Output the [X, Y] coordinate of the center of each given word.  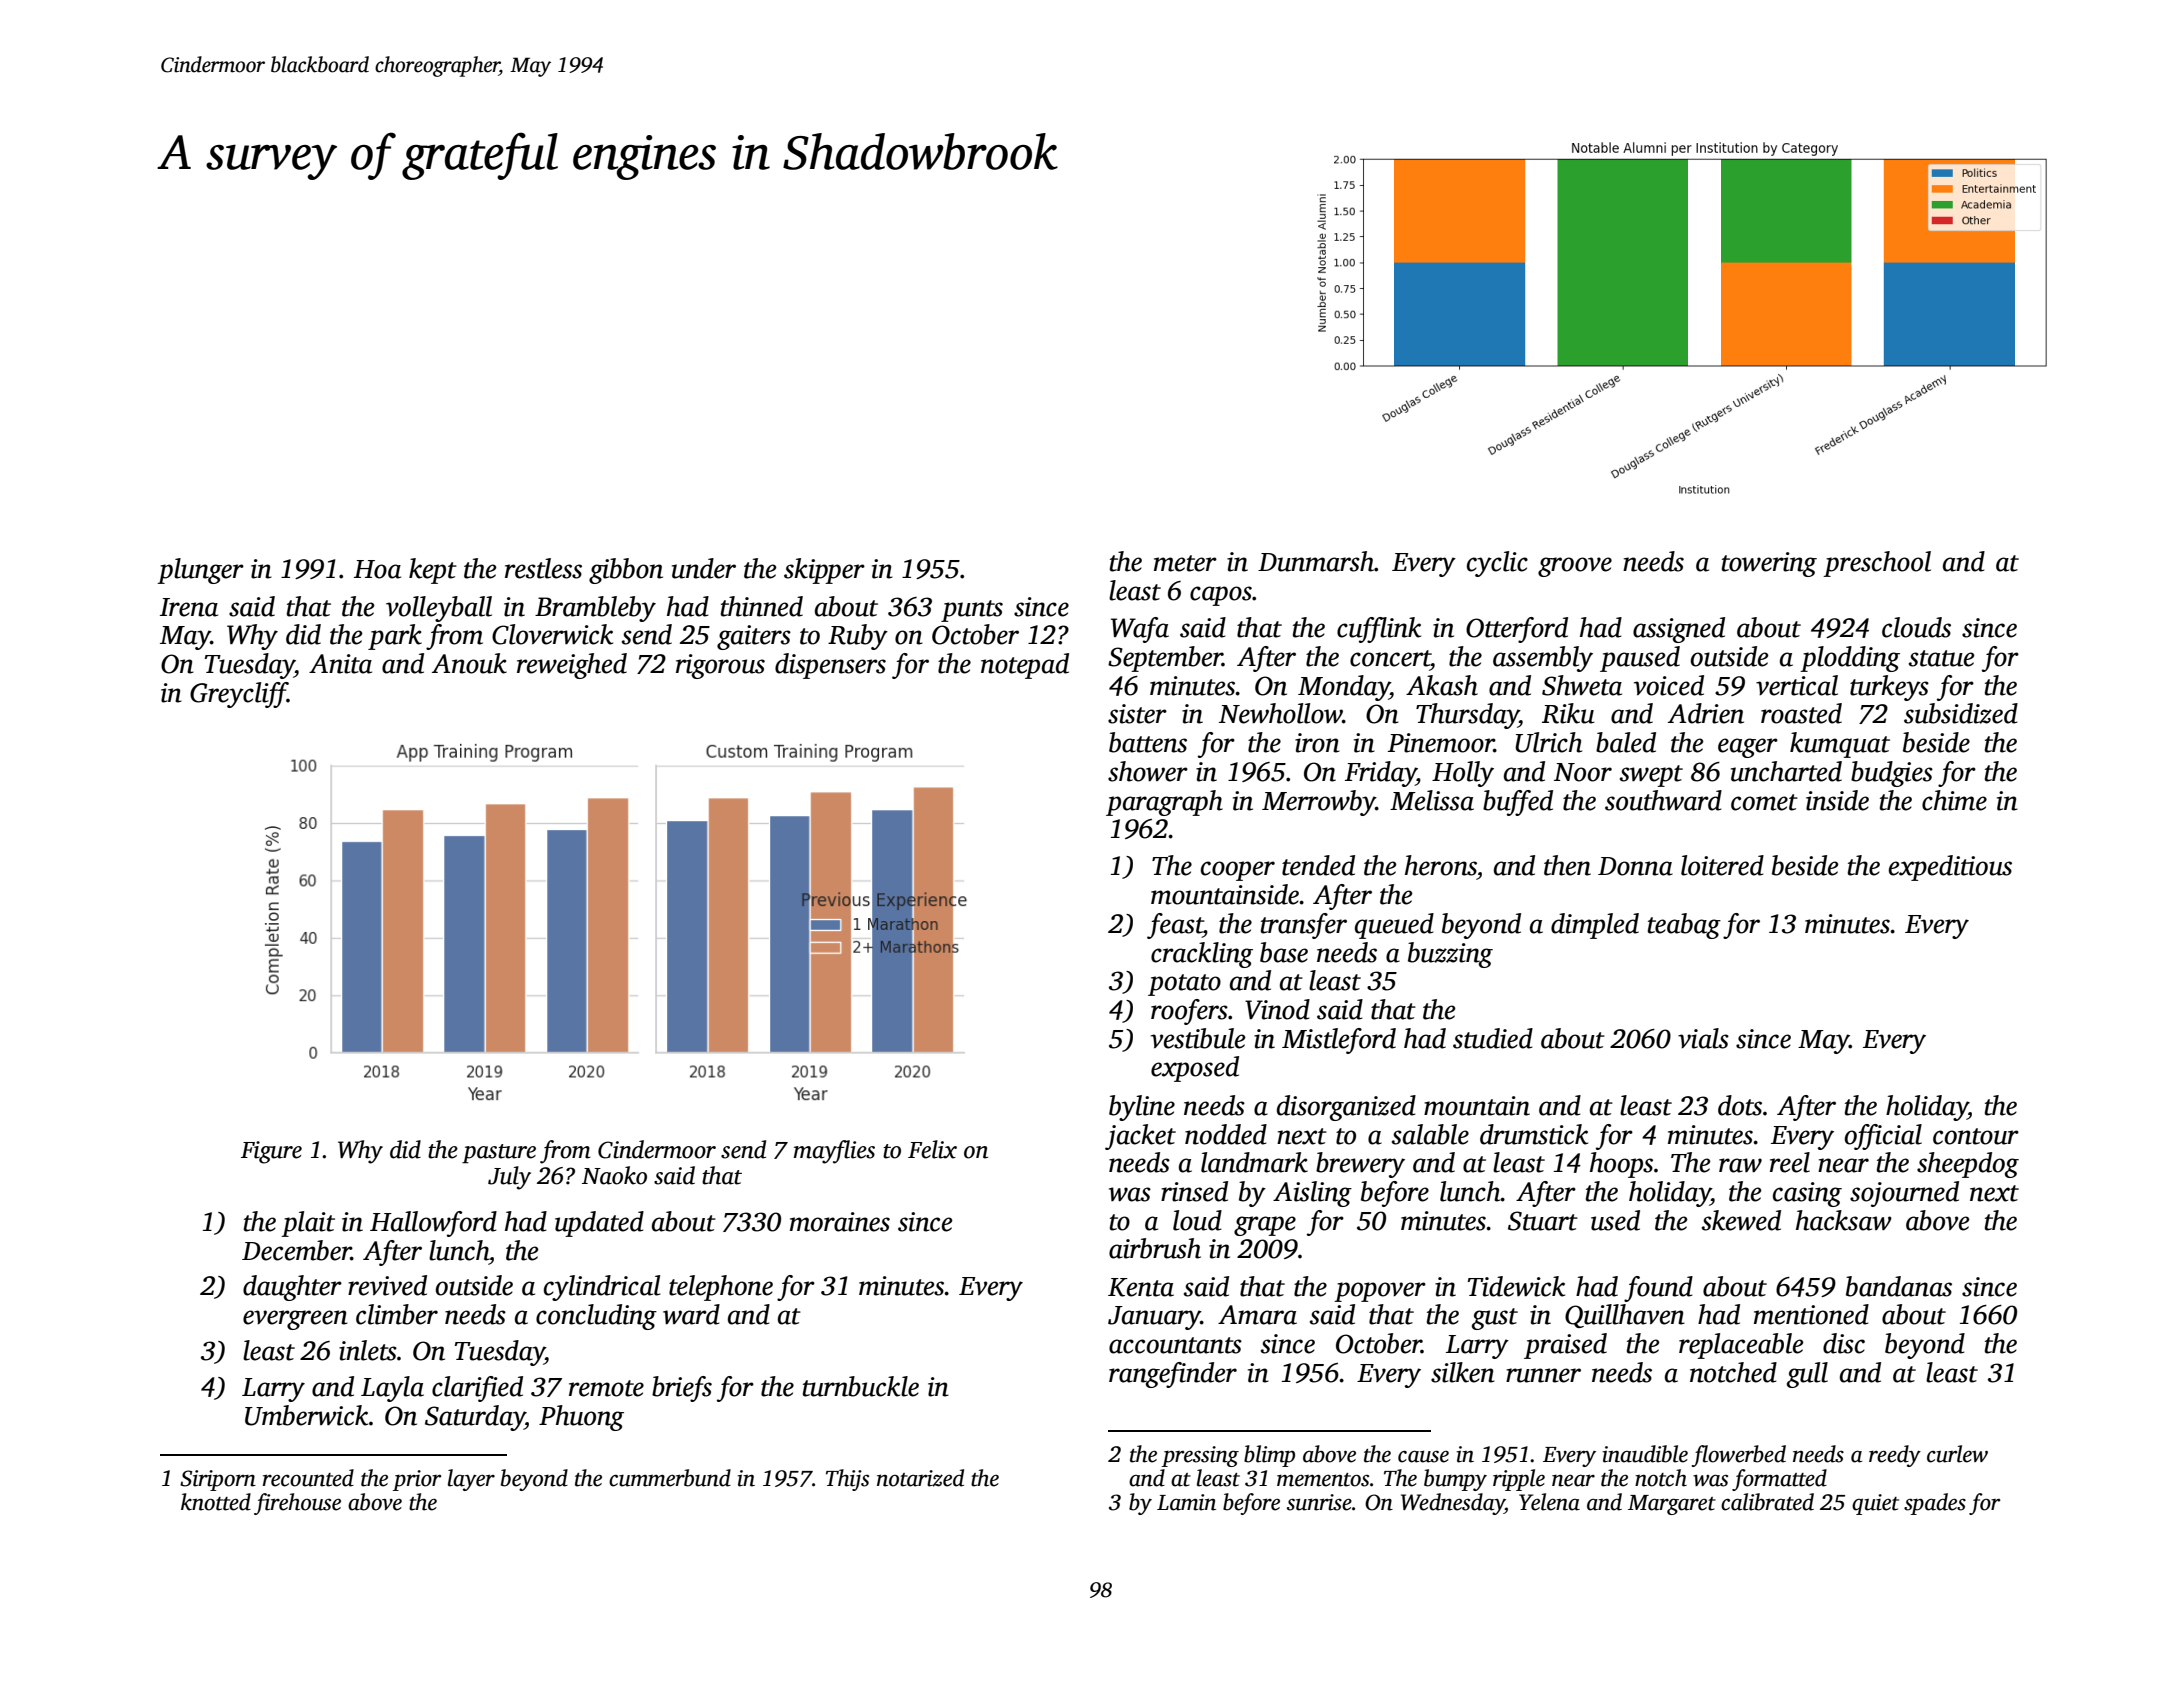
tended [1318, 865]
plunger [200, 571]
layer [471, 1480]
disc [1844, 1343]
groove [1575, 567]
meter [1185, 563]
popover [1380, 1292]
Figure [271, 1152]
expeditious [1950, 868]
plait [308, 1224]
